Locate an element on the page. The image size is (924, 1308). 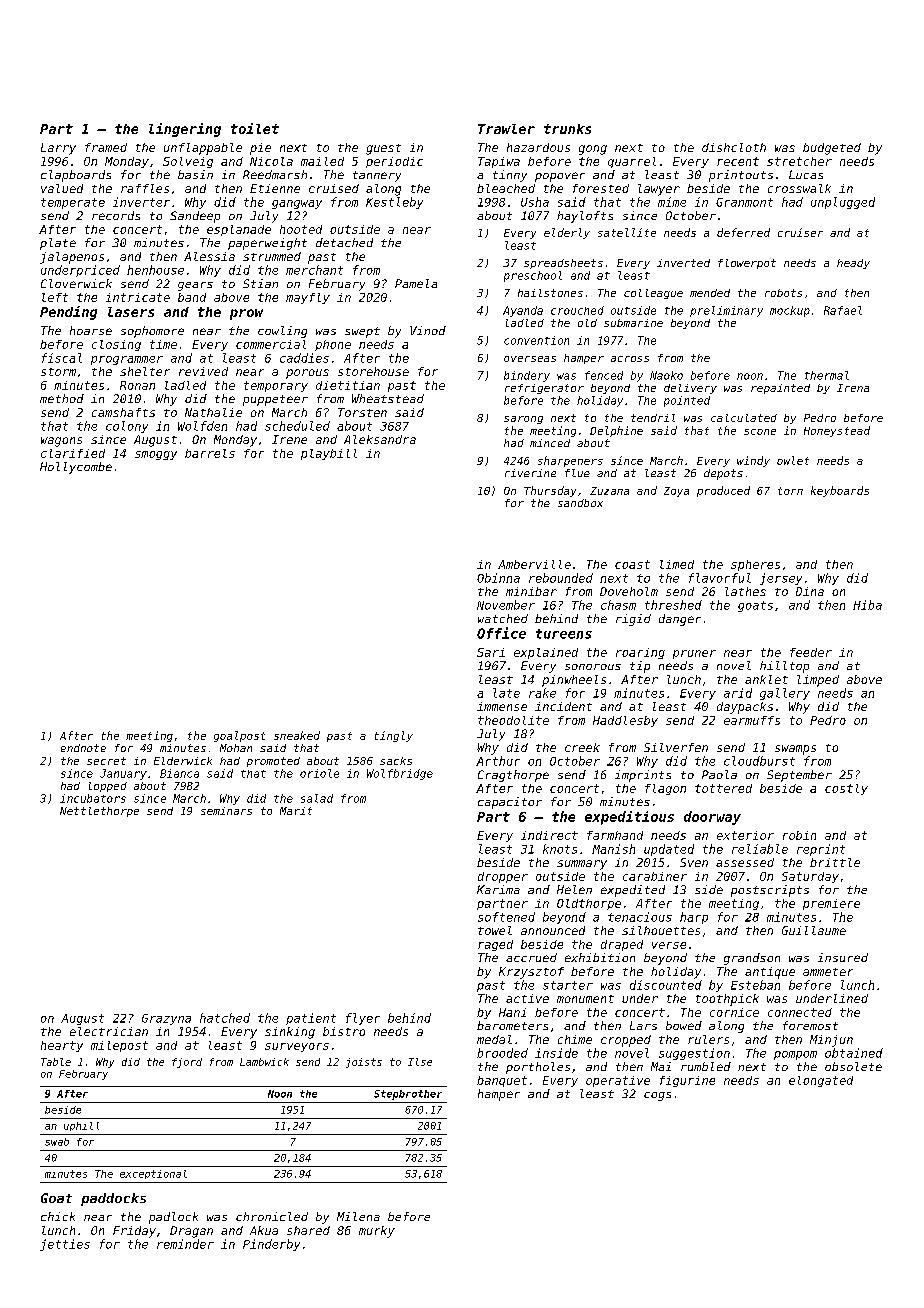
goalpost is located at coordinates (239, 736).
